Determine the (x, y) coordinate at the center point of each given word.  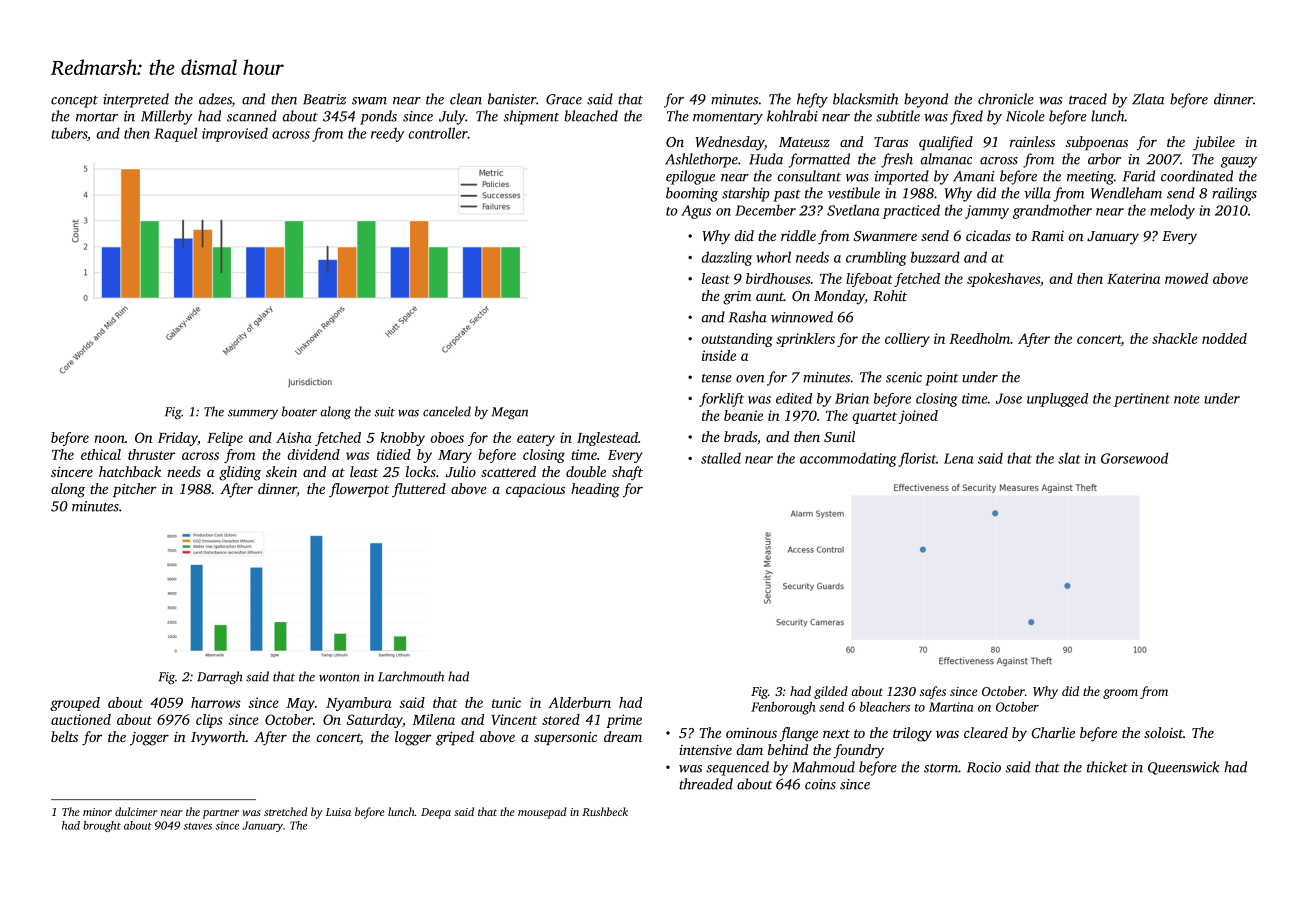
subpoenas (1097, 143)
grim (737, 298)
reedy (387, 134)
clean (466, 99)
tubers (69, 133)
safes (933, 692)
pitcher (134, 490)
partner (220, 814)
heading (595, 490)
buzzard (935, 257)
